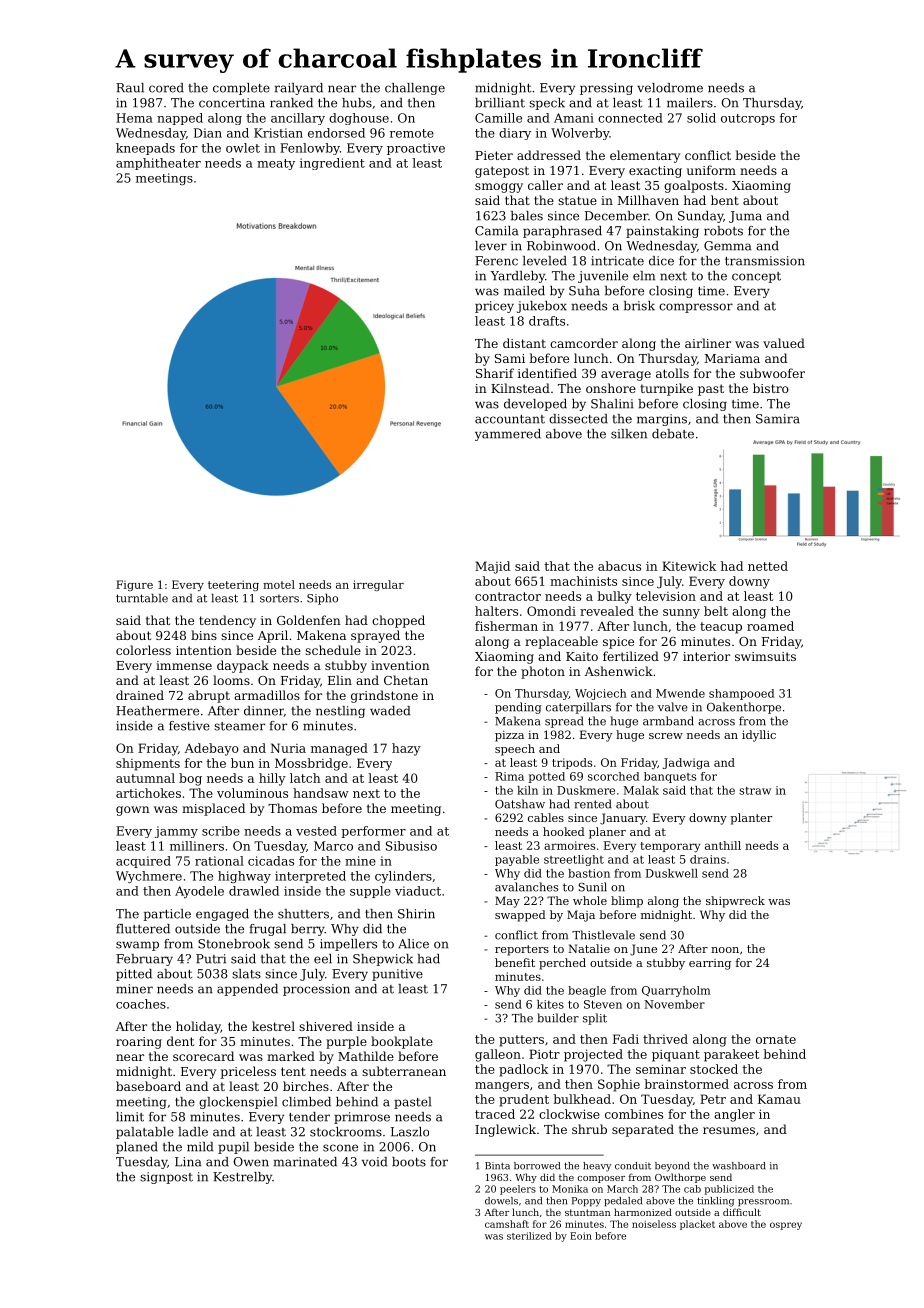 This image has width=924, height=1308. I want to click on motel, so click(279, 584).
